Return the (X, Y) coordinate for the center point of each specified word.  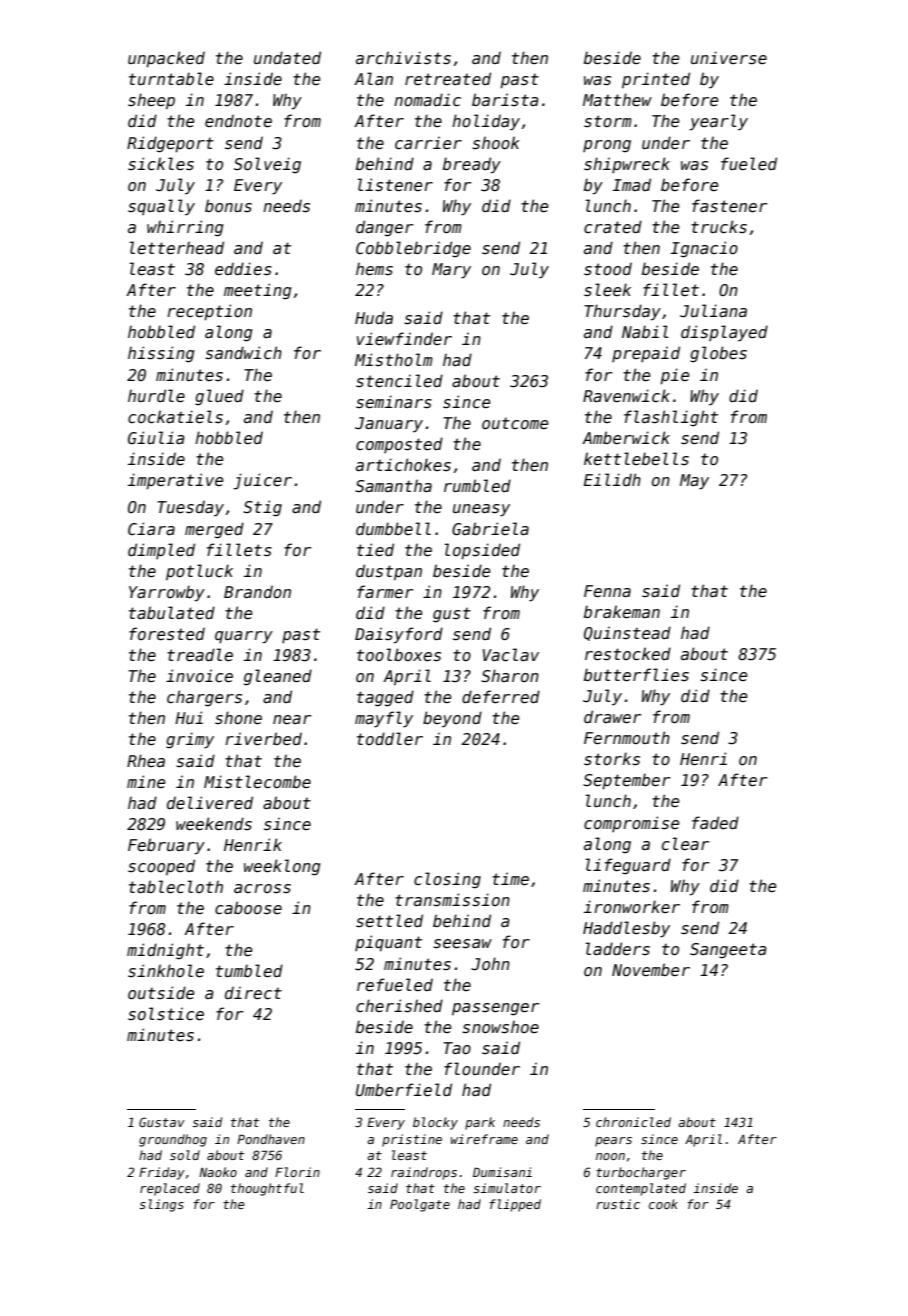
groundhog (173, 1140)
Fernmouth (627, 737)
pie (674, 376)
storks (612, 759)
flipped (515, 1205)
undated (287, 57)
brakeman (622, 611)
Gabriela (490, 529)
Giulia (156, 438)
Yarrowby (167, 593)
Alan (373, 78)
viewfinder (404, 338)
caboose (248, 908)
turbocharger (641, 1173)
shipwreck (627, 165)
